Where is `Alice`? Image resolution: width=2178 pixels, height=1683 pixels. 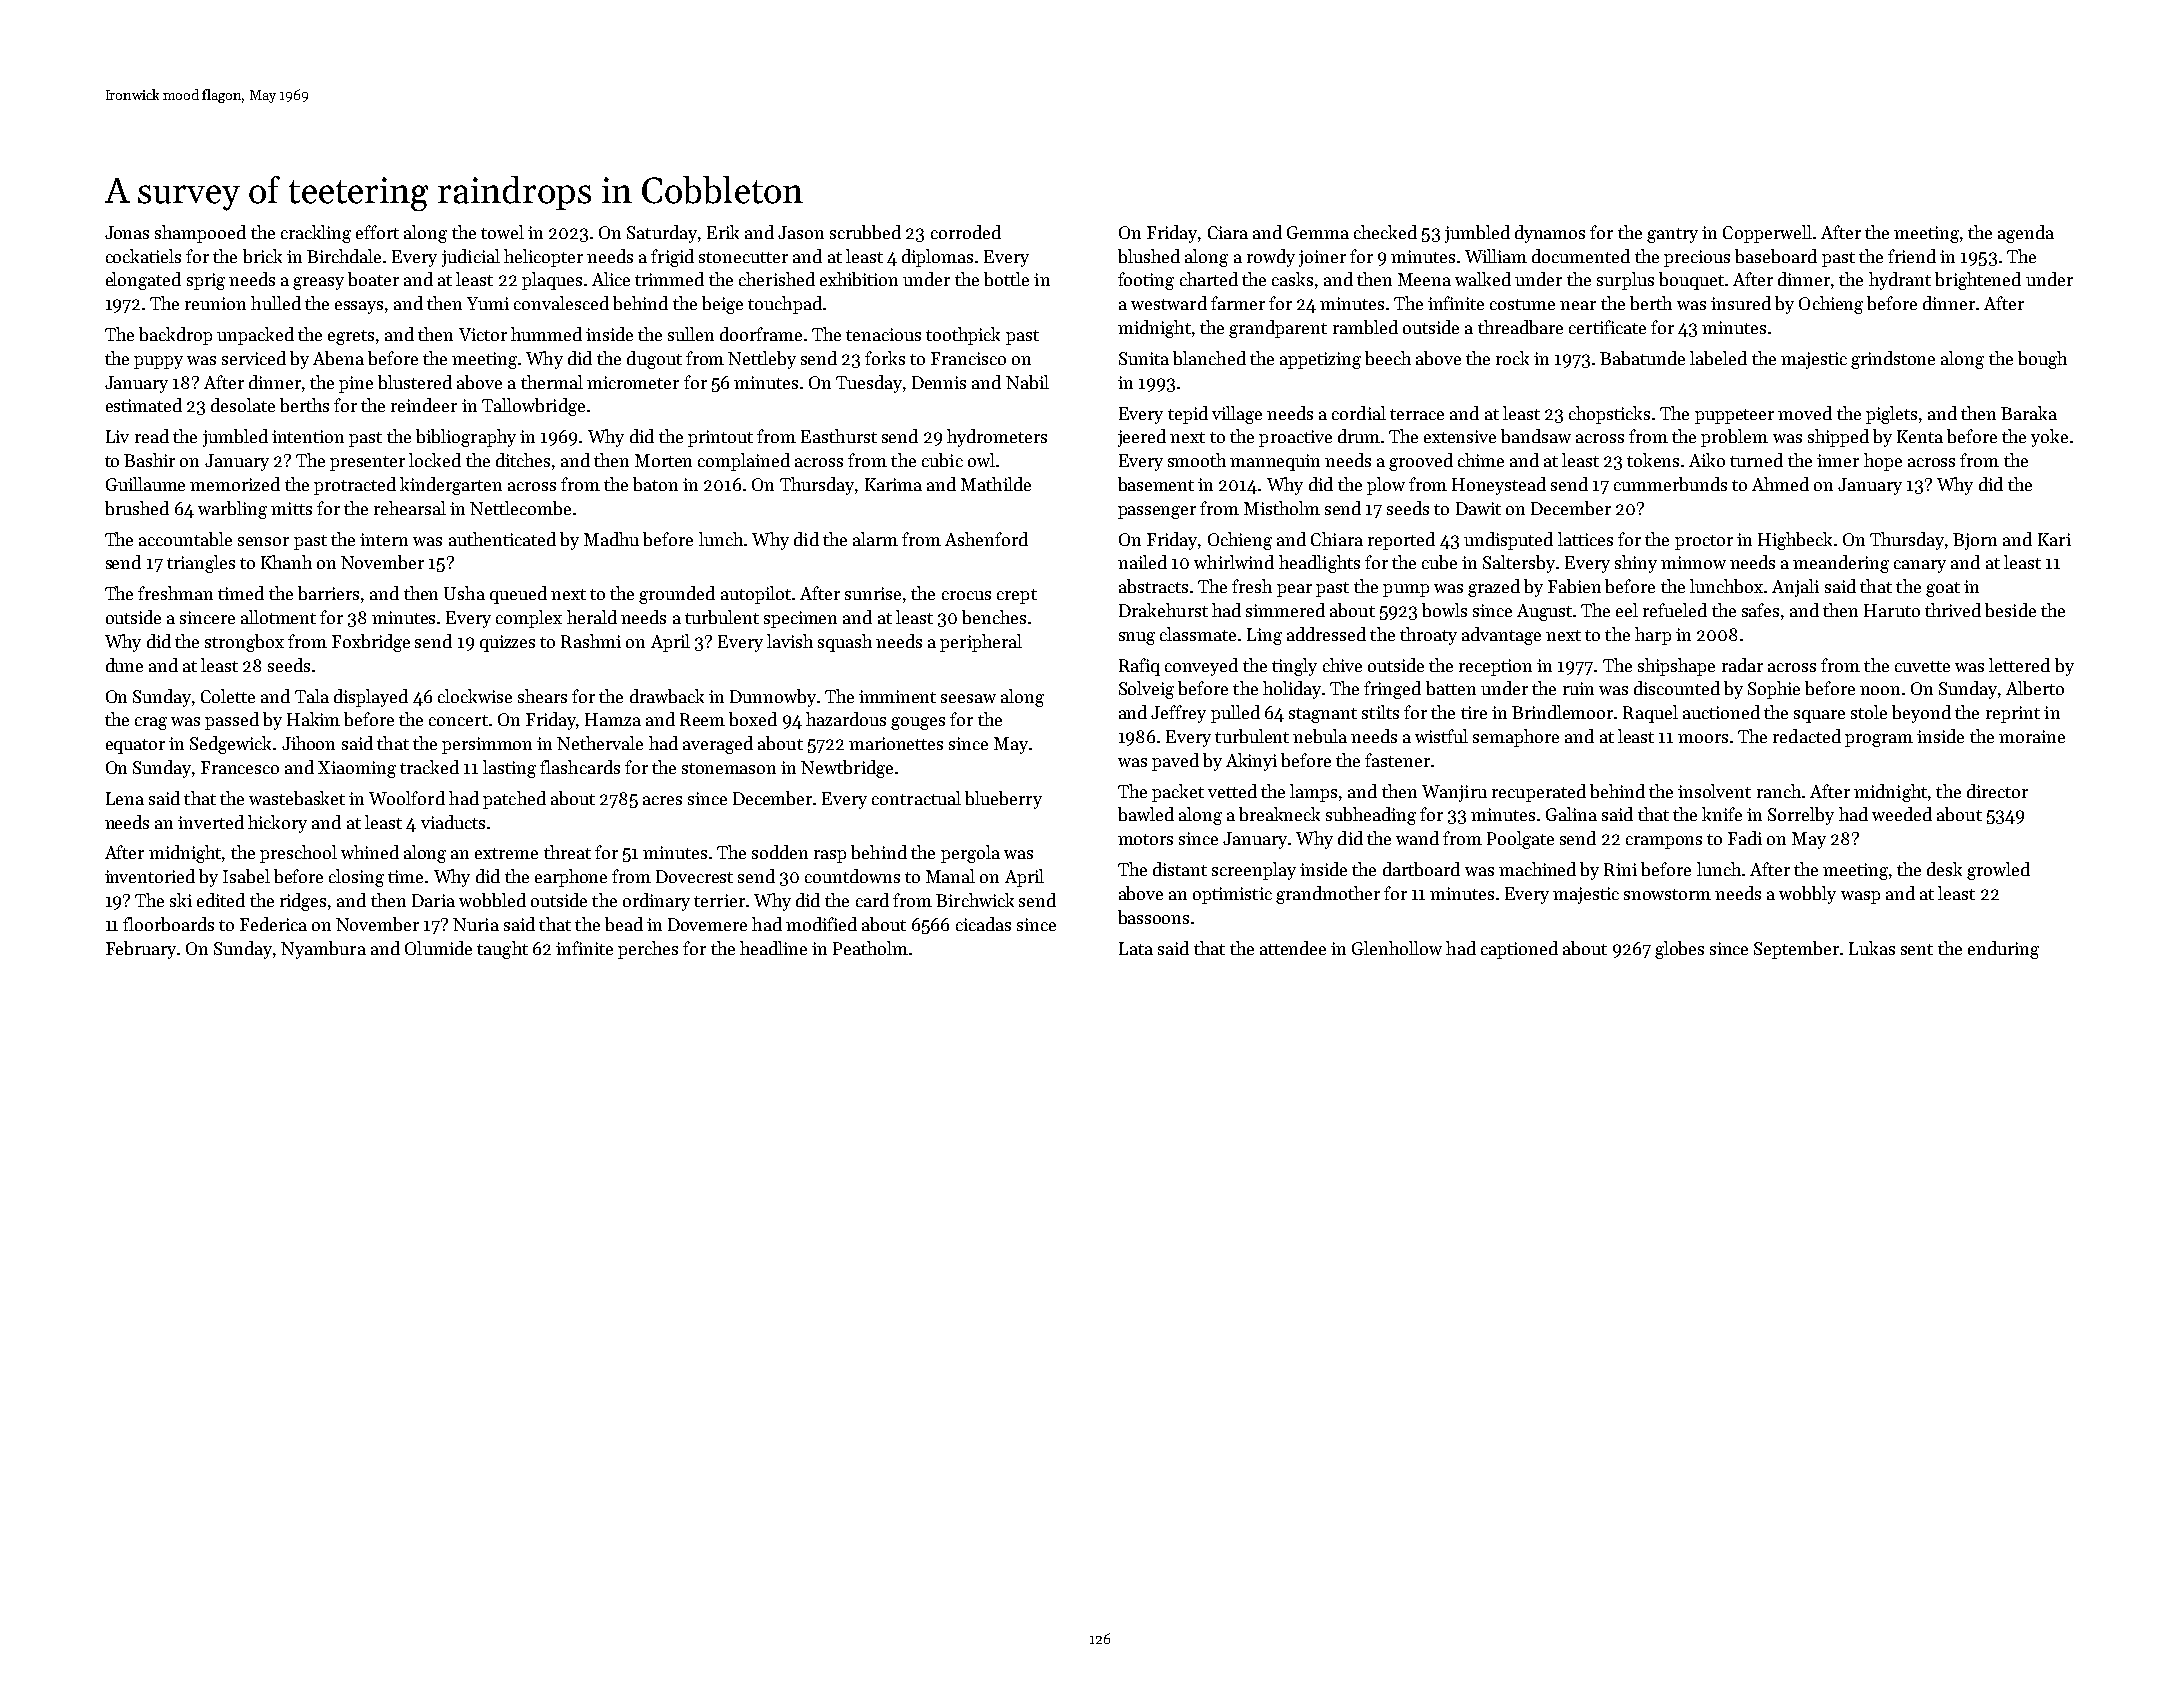 Alice is located at coordinates (611, 279).
